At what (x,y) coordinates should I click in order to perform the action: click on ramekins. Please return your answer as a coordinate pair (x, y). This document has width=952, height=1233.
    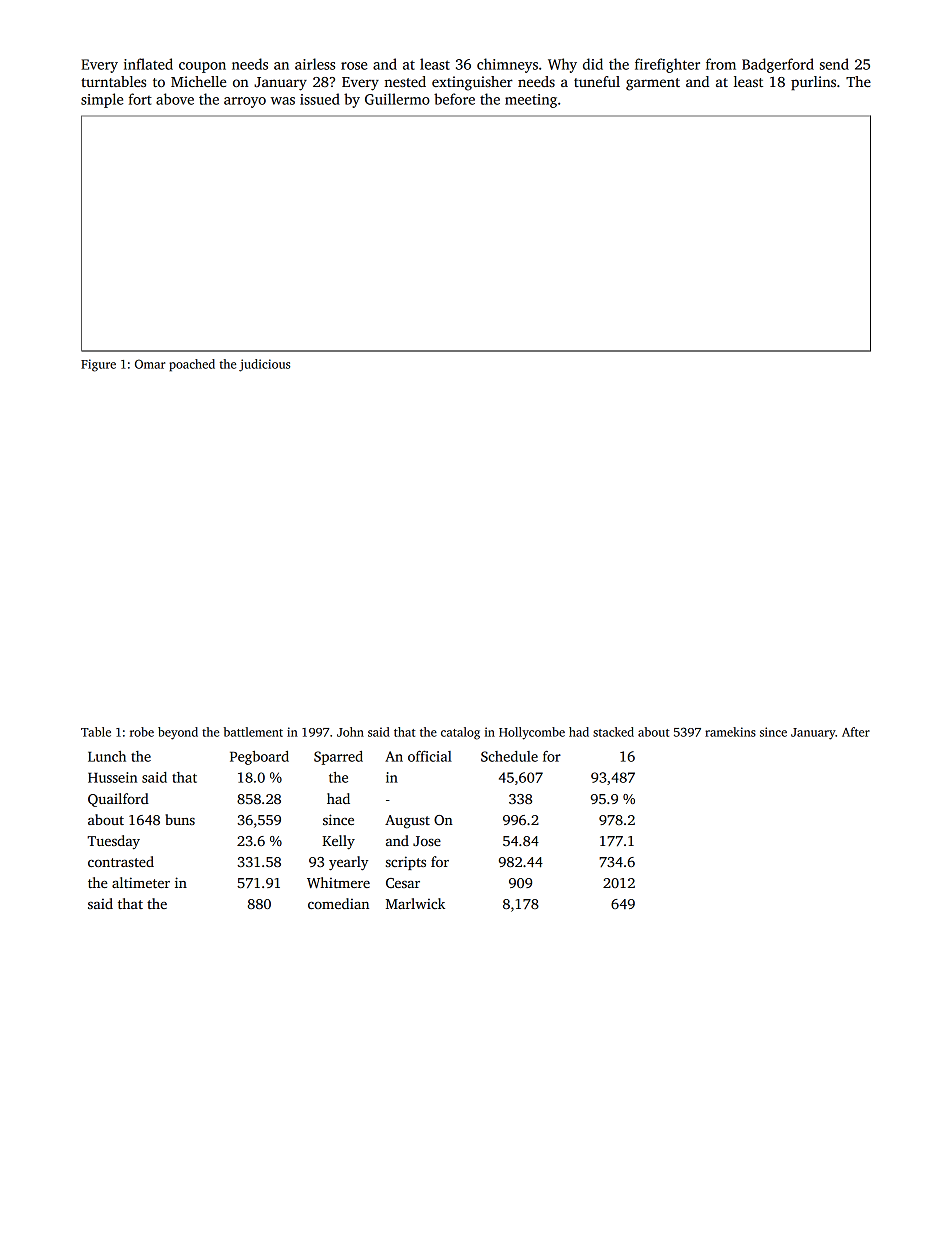
    Looking at the image, I should click on (730, 732).
